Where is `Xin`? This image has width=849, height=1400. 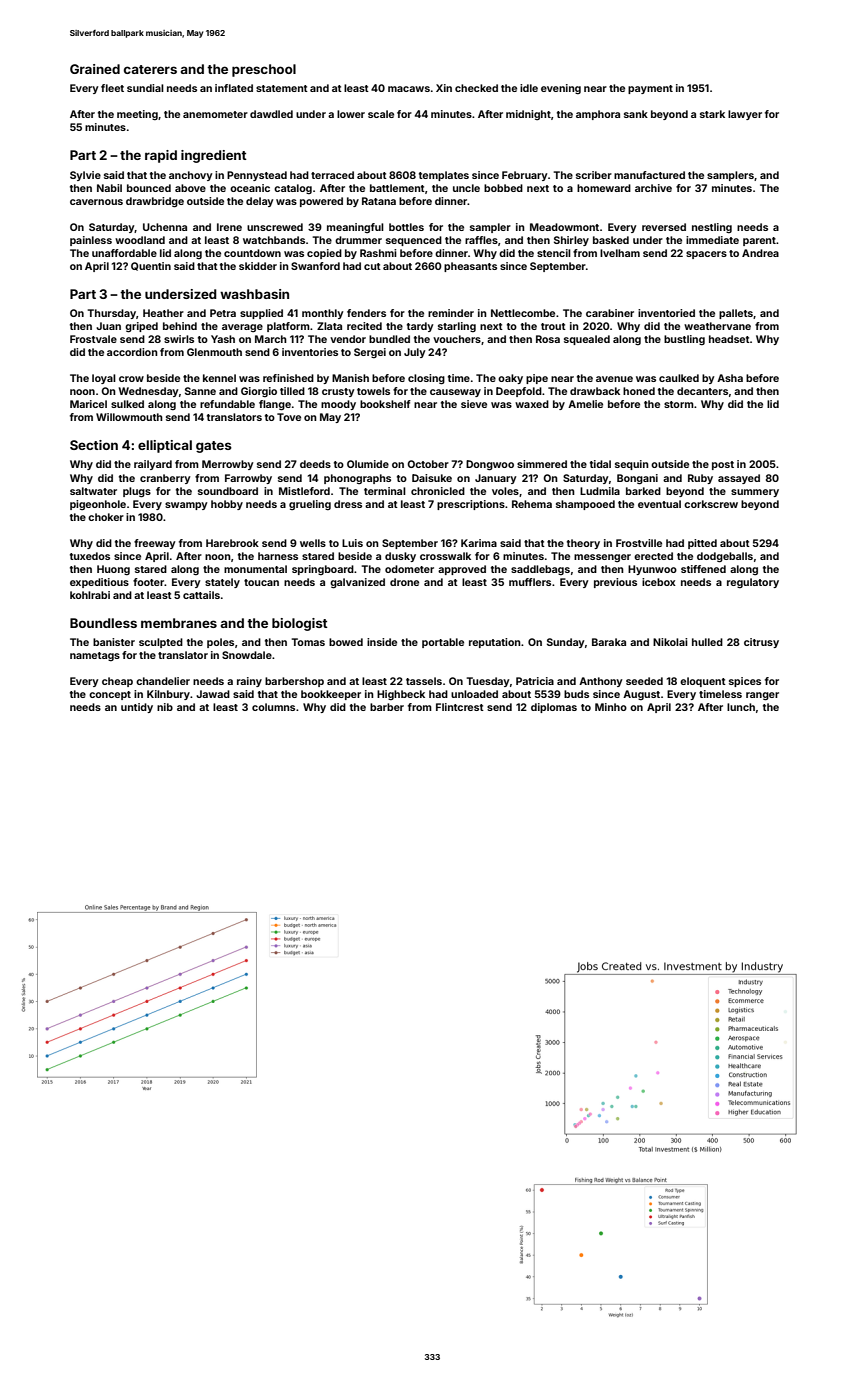
Xin is located at coordinates (444, 88).
